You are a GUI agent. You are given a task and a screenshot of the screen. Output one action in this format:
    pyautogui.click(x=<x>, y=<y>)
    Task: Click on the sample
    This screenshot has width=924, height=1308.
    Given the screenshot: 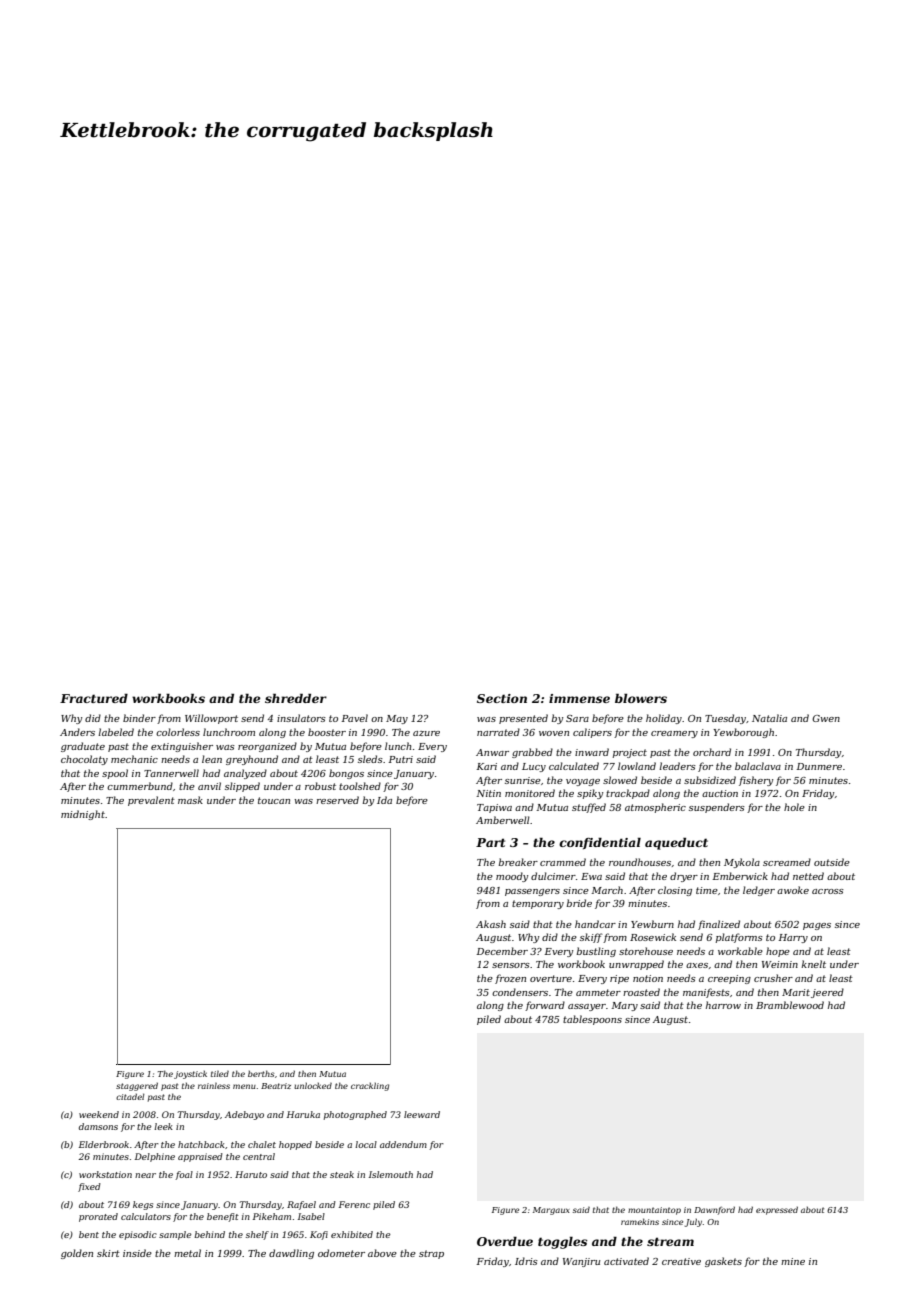 What is the action you would take?
    pyautogui.click(x=175, y=1235)
